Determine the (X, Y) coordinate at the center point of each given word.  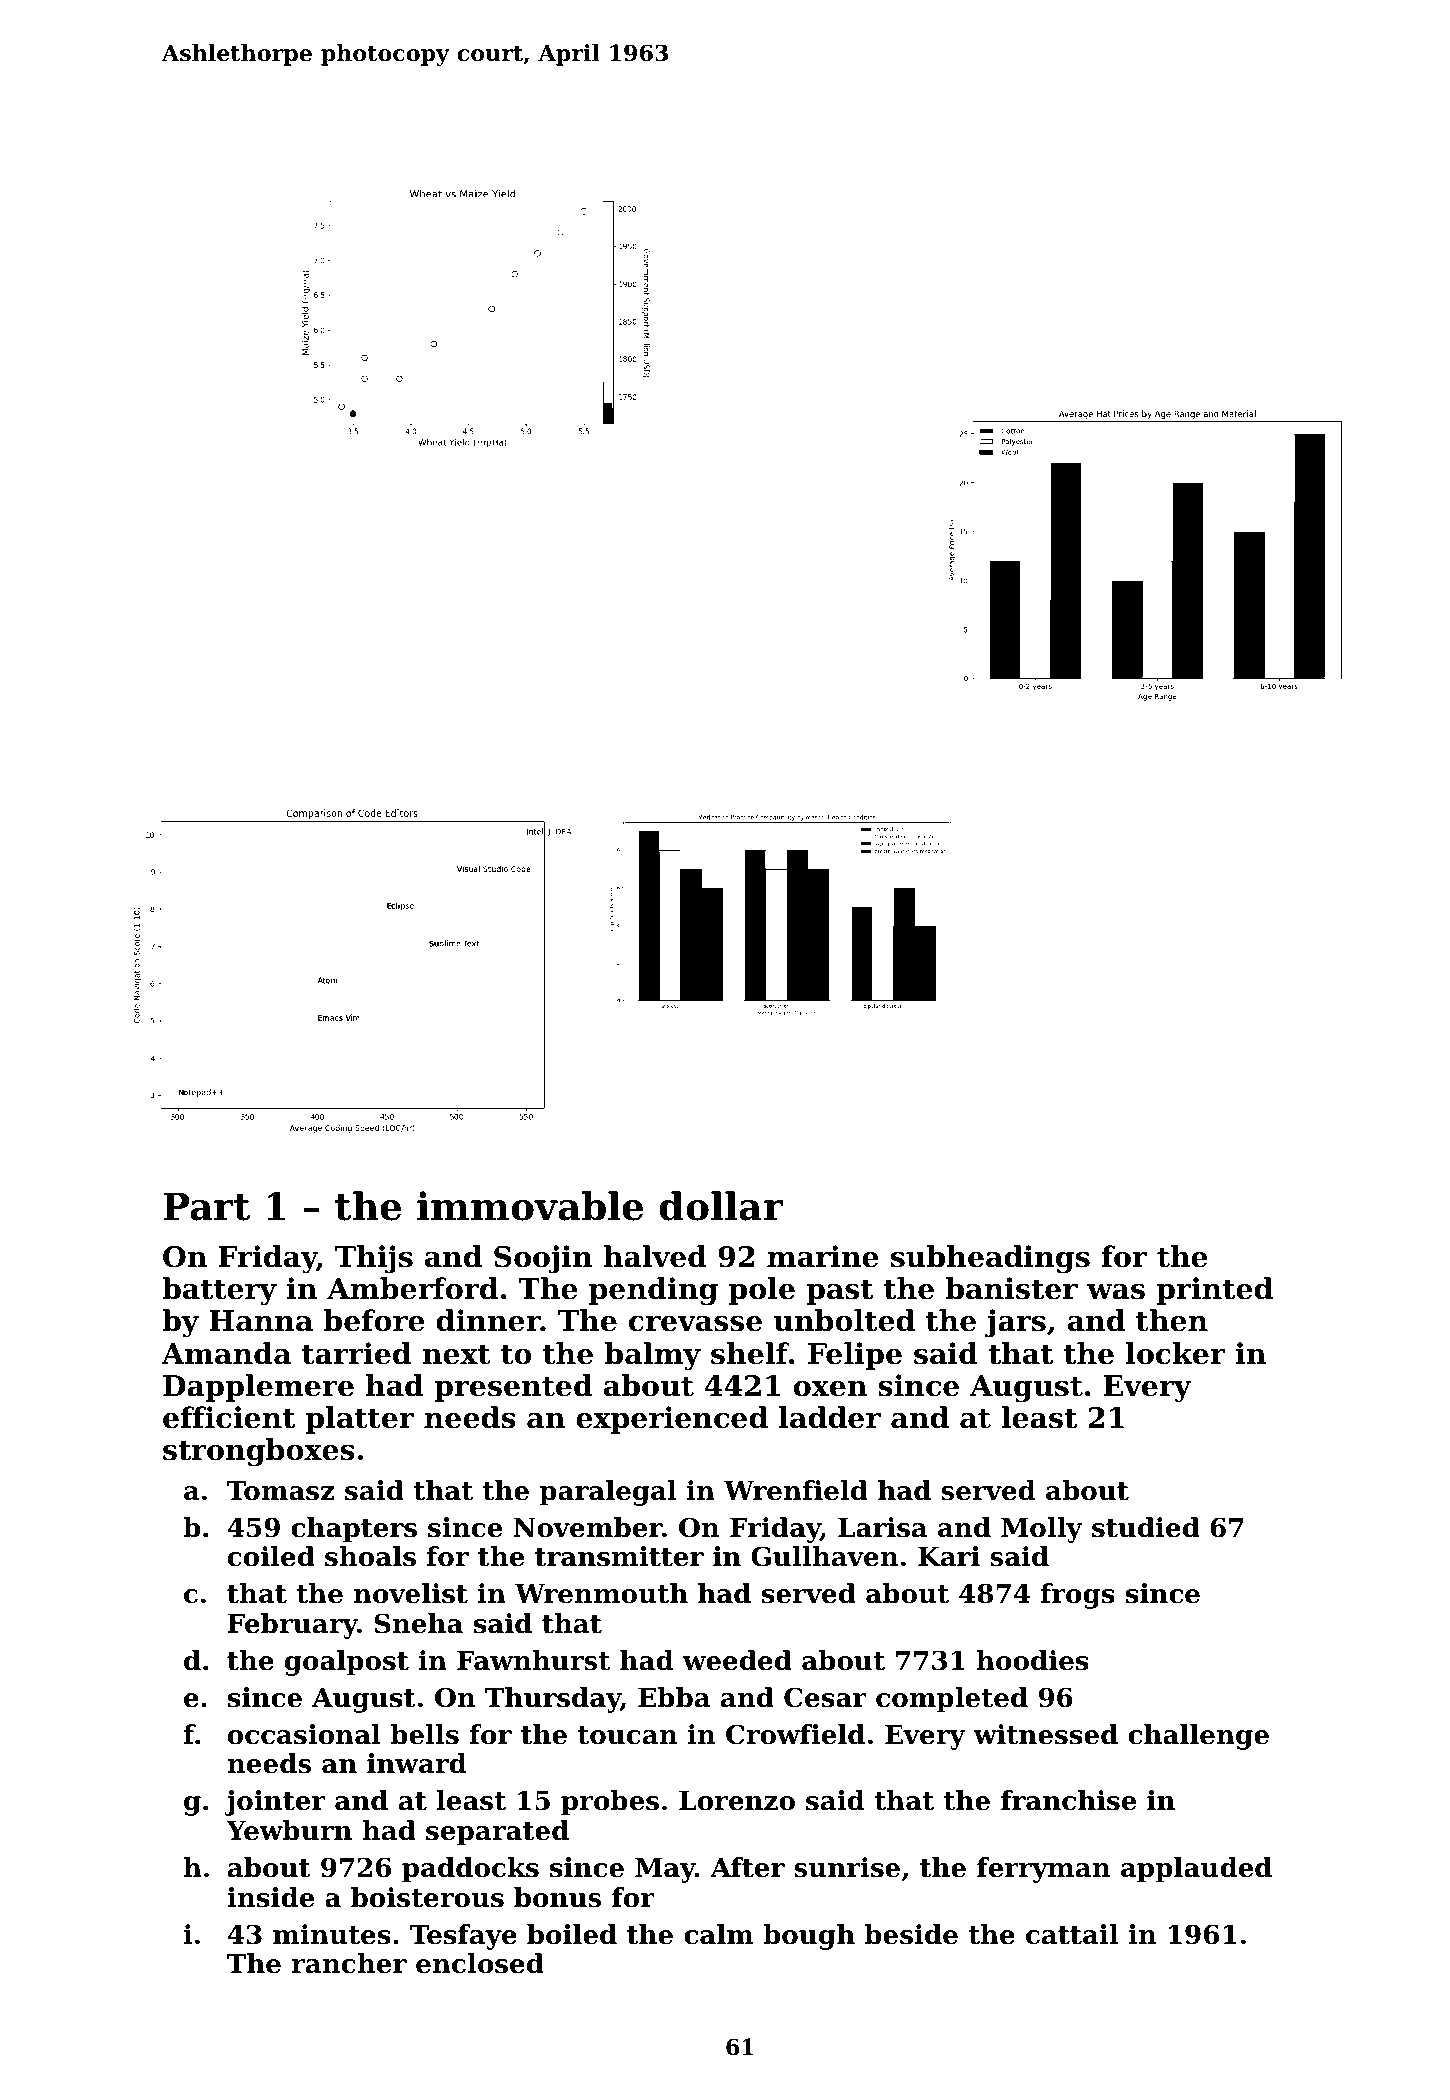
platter (360, 1420)
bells (425, 1734)
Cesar (825, 1697)
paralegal (608, 1493)
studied (1146, 1527)
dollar (721, 1206)
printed (1214, 1291)
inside (270, 1897)
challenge (1198, 1737)
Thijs (374, 1259)
